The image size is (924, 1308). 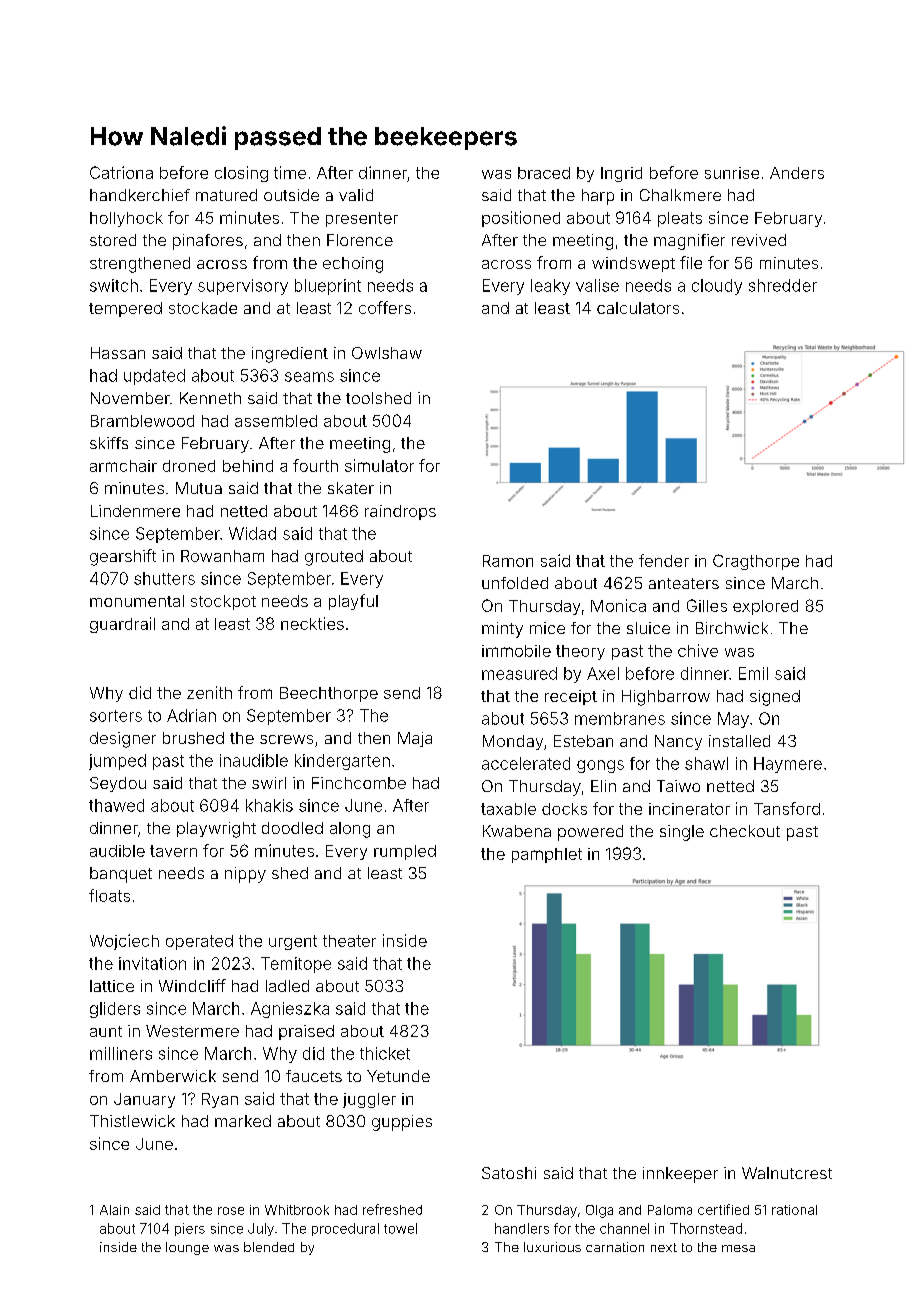 What do you see at coordinates (121, 172) in the image?
I see `Catriona` at bounding box center [121, 172].
